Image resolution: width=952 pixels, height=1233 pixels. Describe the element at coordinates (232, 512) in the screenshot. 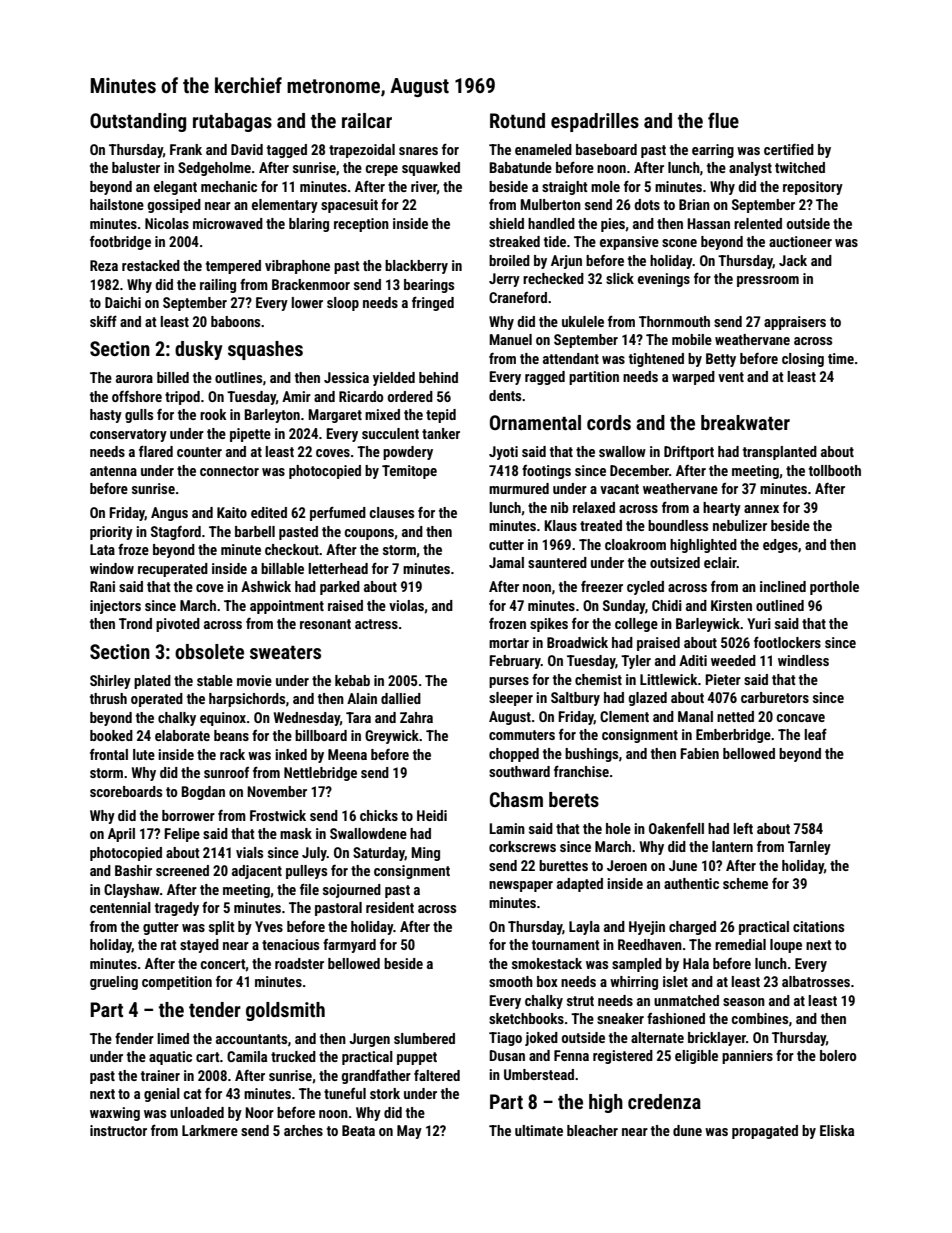

I see `Kaito` at that location.
